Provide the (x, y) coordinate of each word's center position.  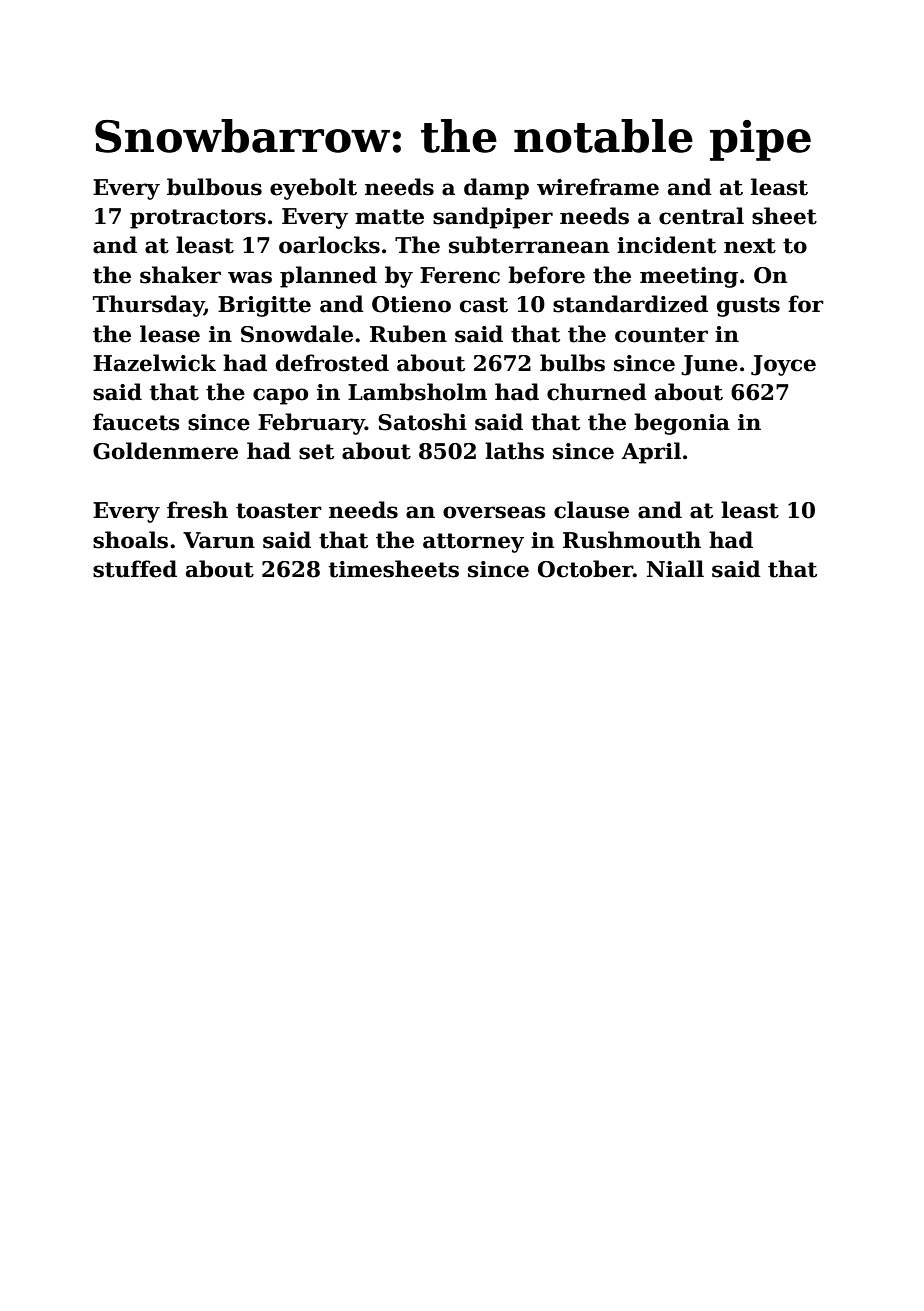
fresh (197, 510)
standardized (630, 304)
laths (514, 451)
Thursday (148, 306)
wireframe (598, 187)
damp (496, 189)
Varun (219, 540)
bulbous (214, 187)
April (651, 453)
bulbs (572, 363)
